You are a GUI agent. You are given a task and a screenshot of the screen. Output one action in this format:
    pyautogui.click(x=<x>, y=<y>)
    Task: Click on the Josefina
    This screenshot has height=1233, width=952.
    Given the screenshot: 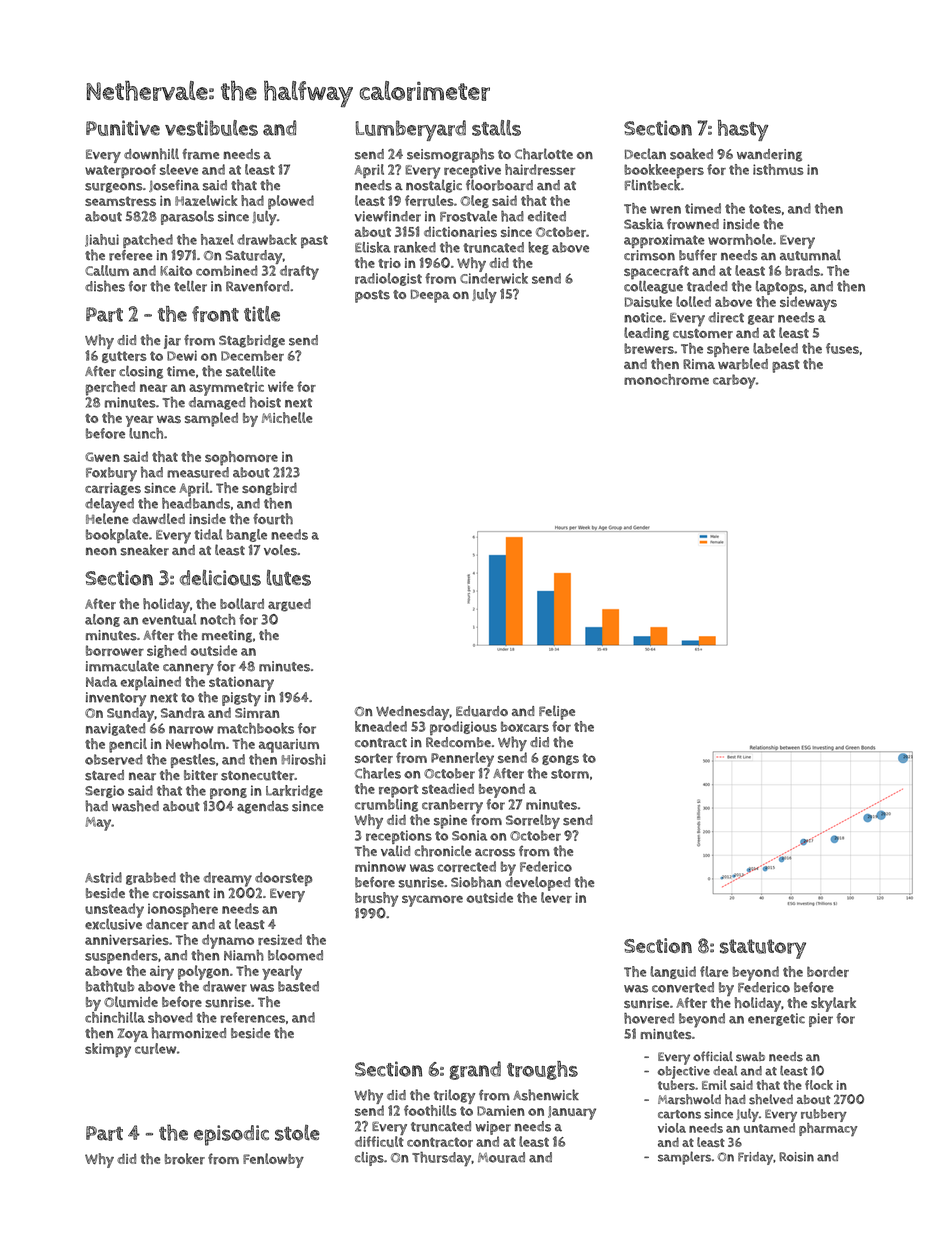 What is the action you would take?
    pyautogui.click(x=174, y=186)
